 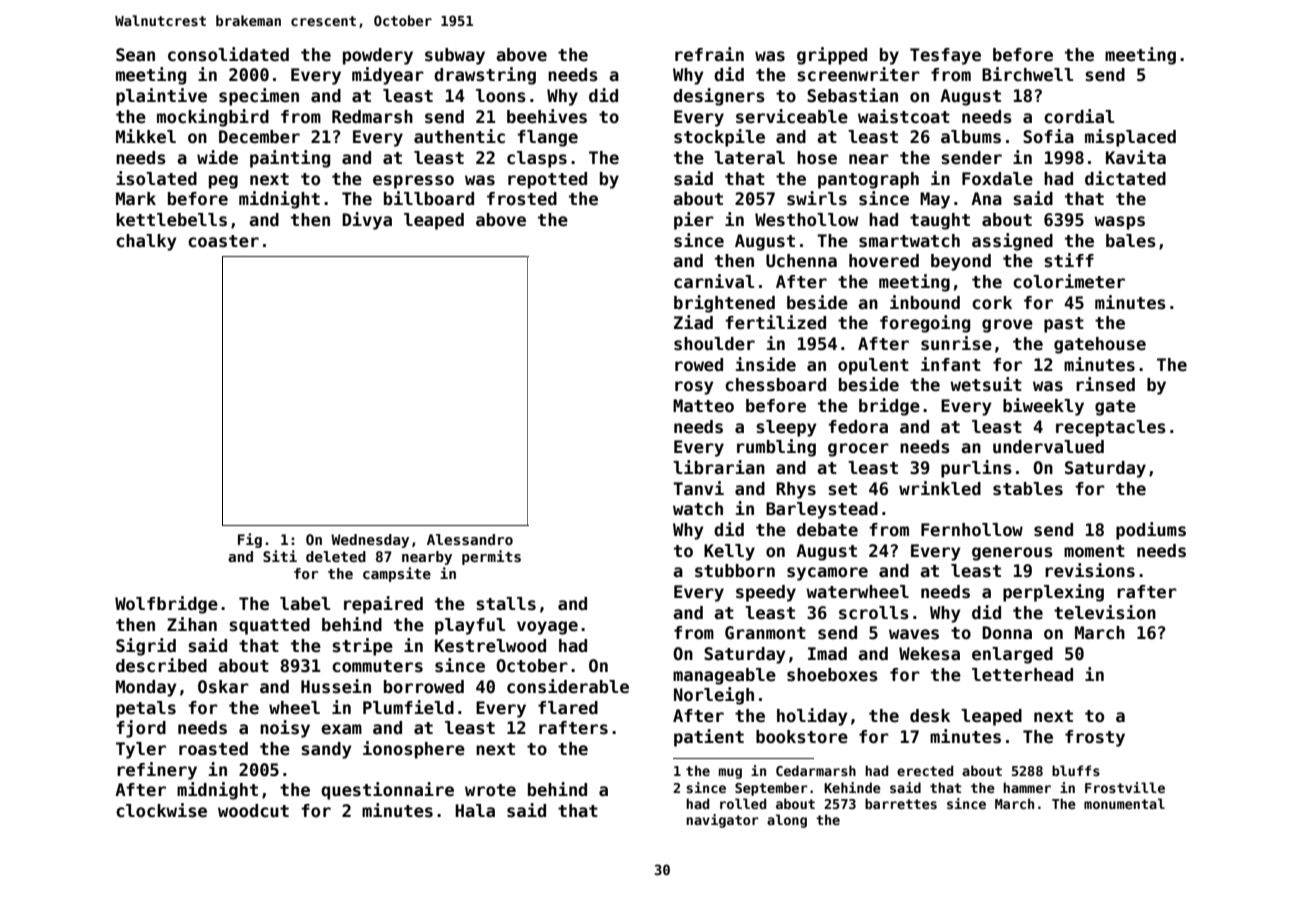 I want to click on Sean, so click(x=135, y=55).
